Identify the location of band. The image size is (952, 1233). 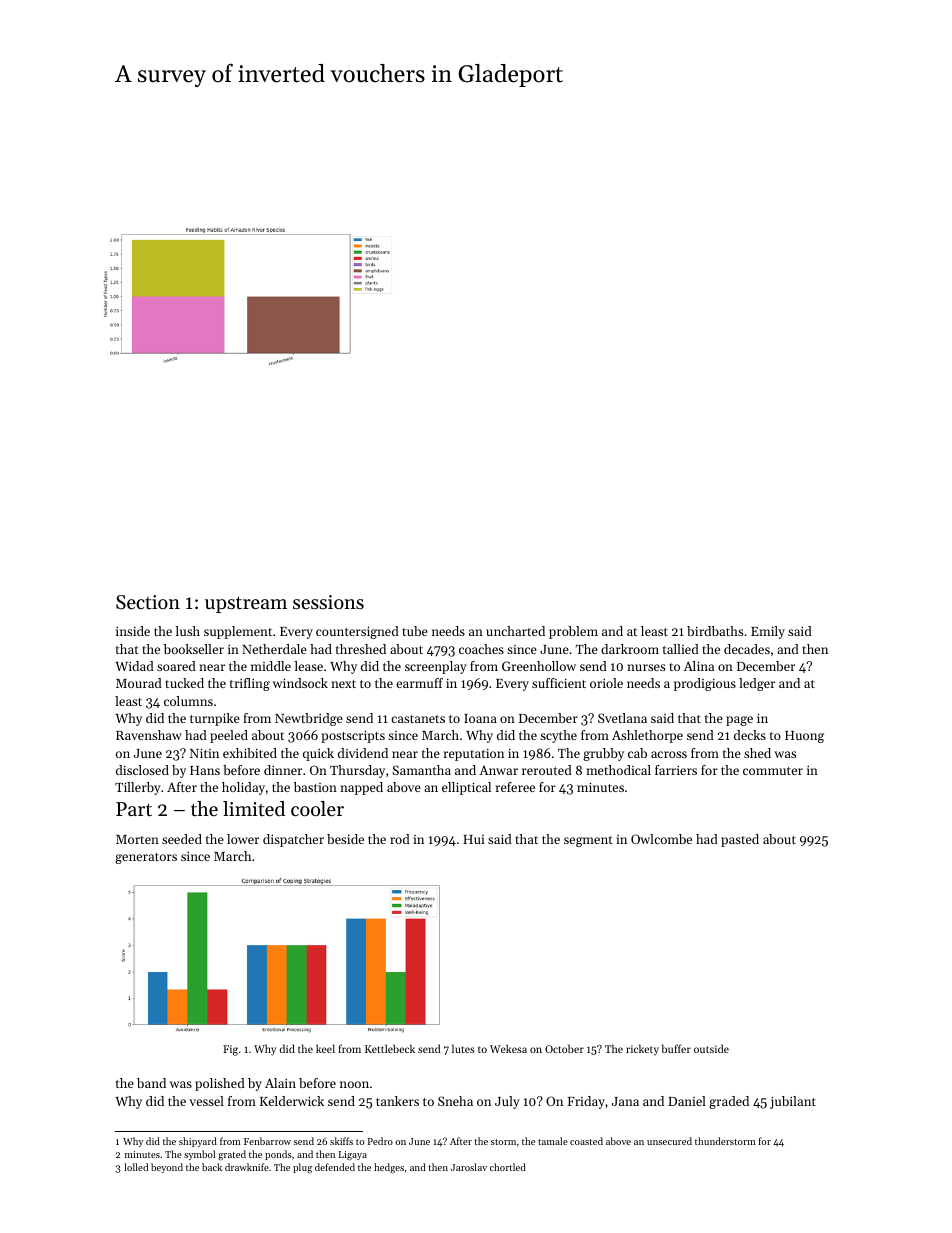
(151, 1083).
